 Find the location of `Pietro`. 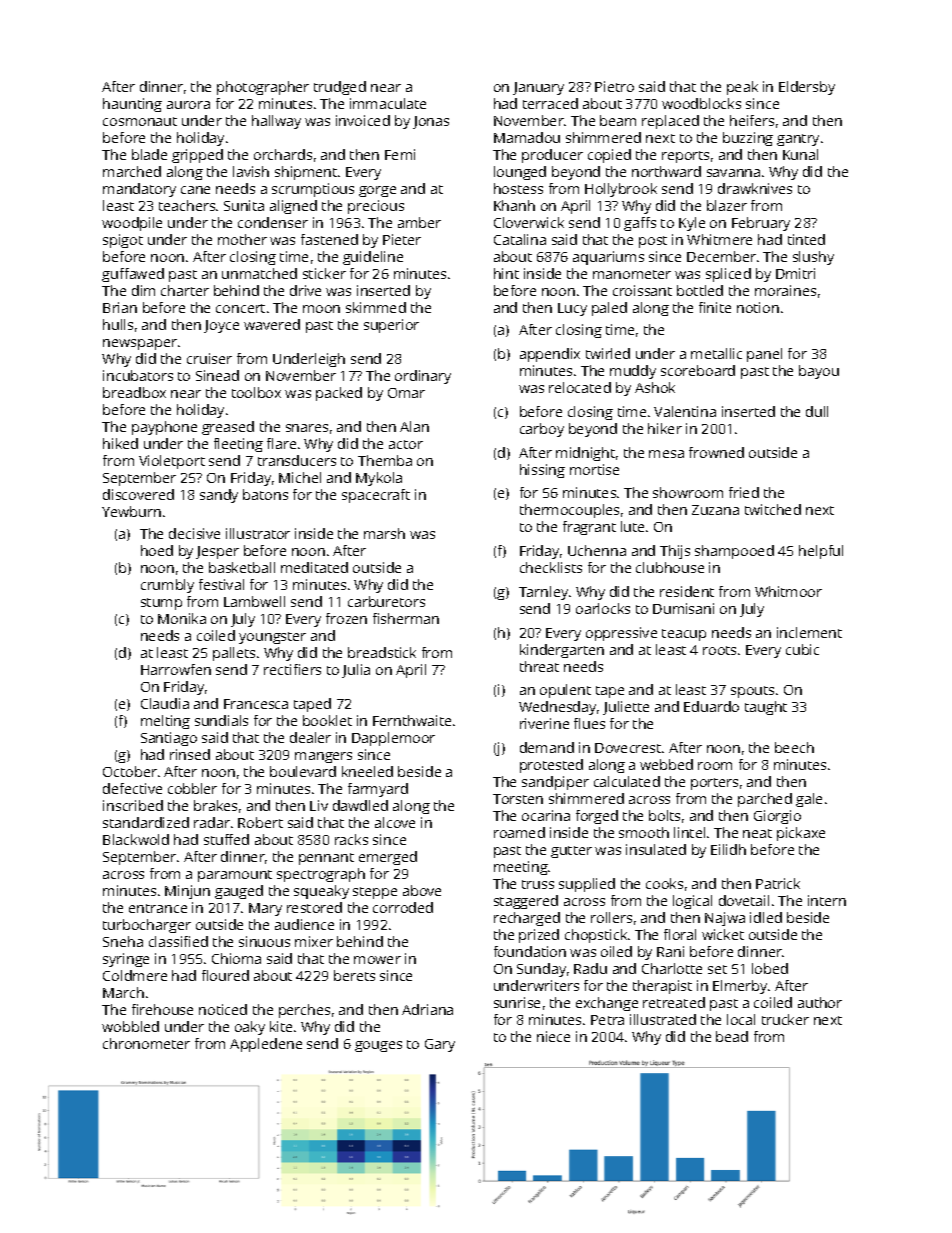

Pietro is located at coordinates (614, 86).
